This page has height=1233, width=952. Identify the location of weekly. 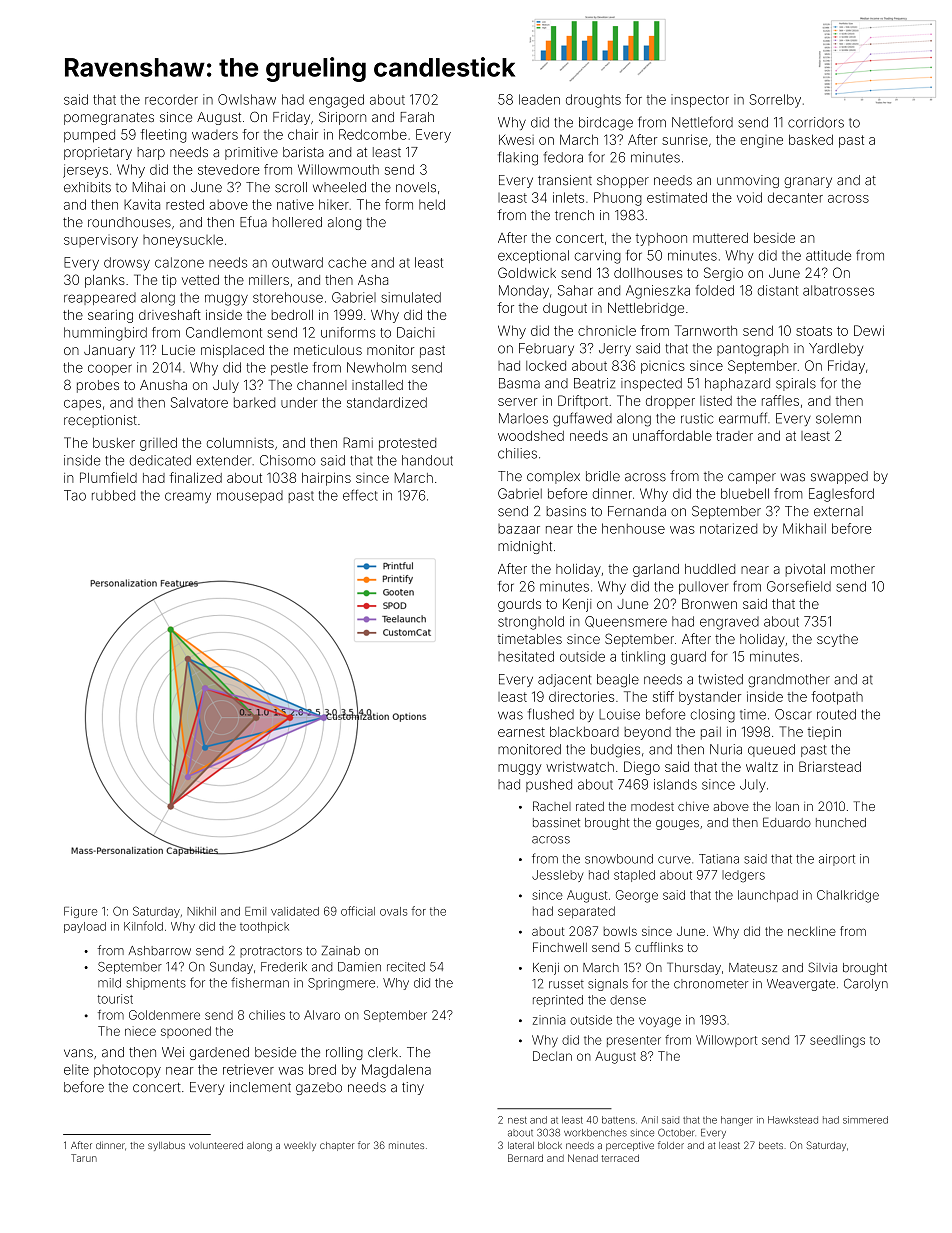
(300, 1146).
